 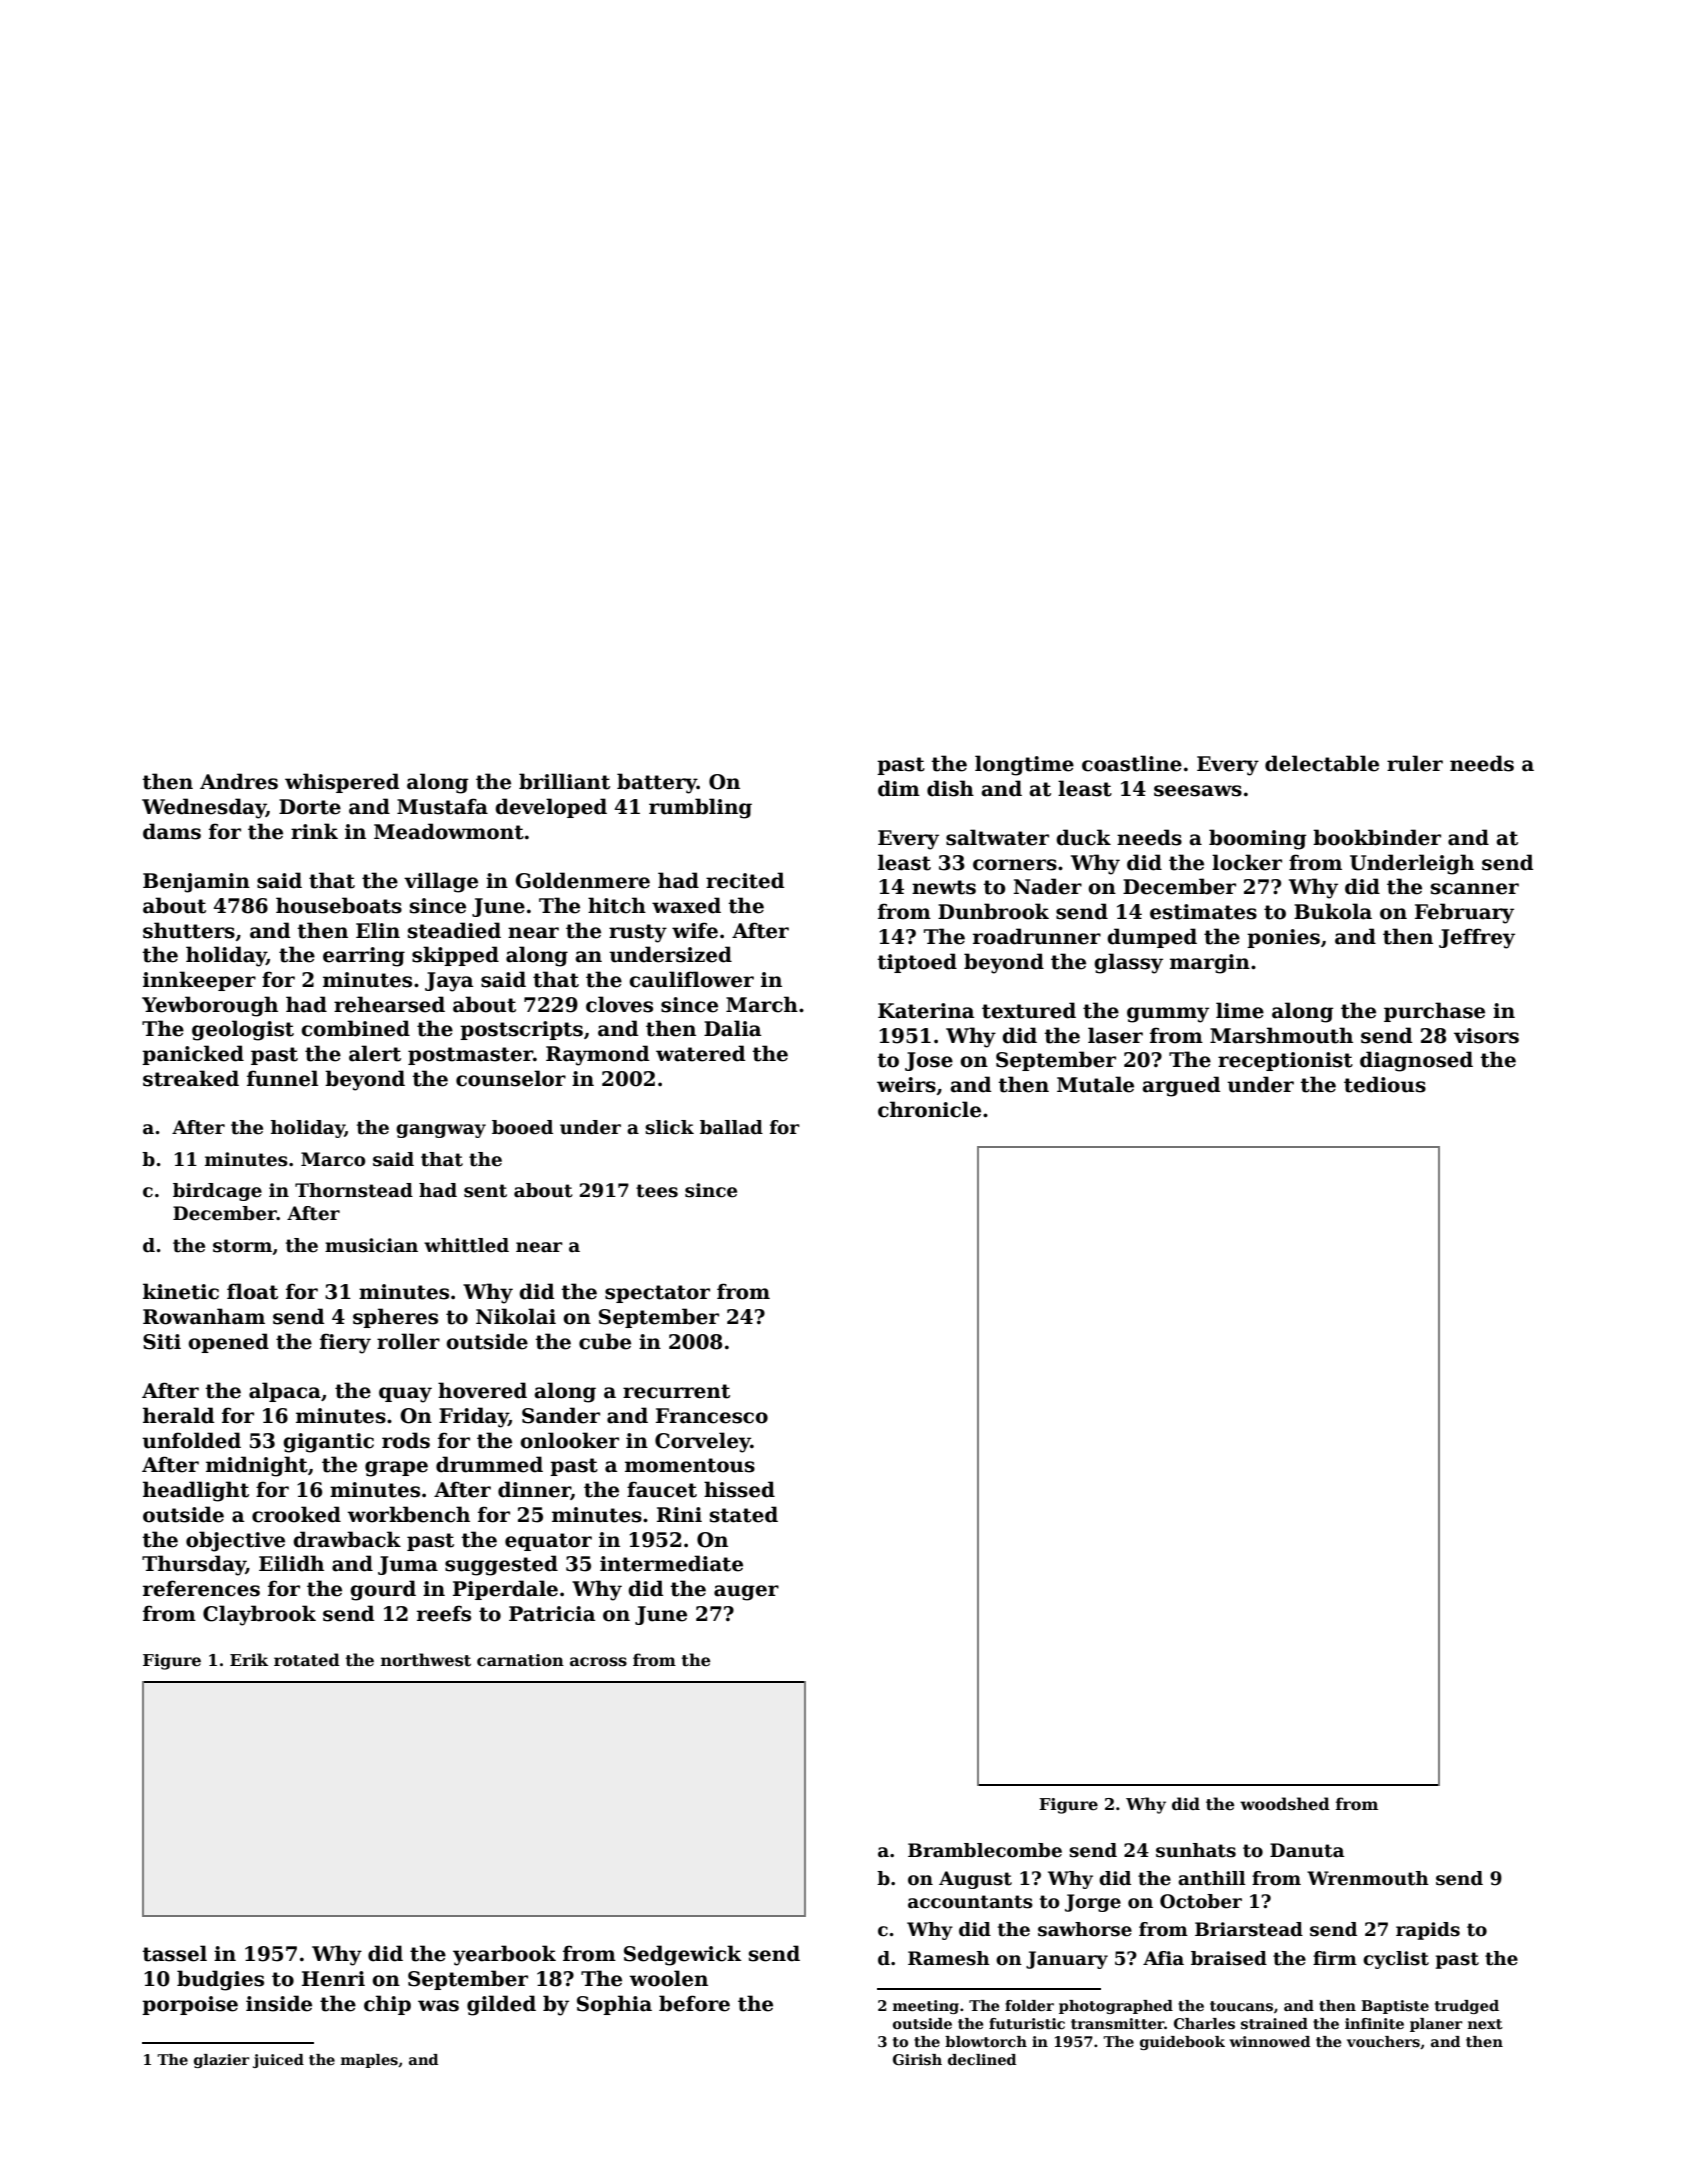 What do you see at coordinates (683, 1955) in the document?
I see `Sedgewick` at bounding box center [683, 1955].
